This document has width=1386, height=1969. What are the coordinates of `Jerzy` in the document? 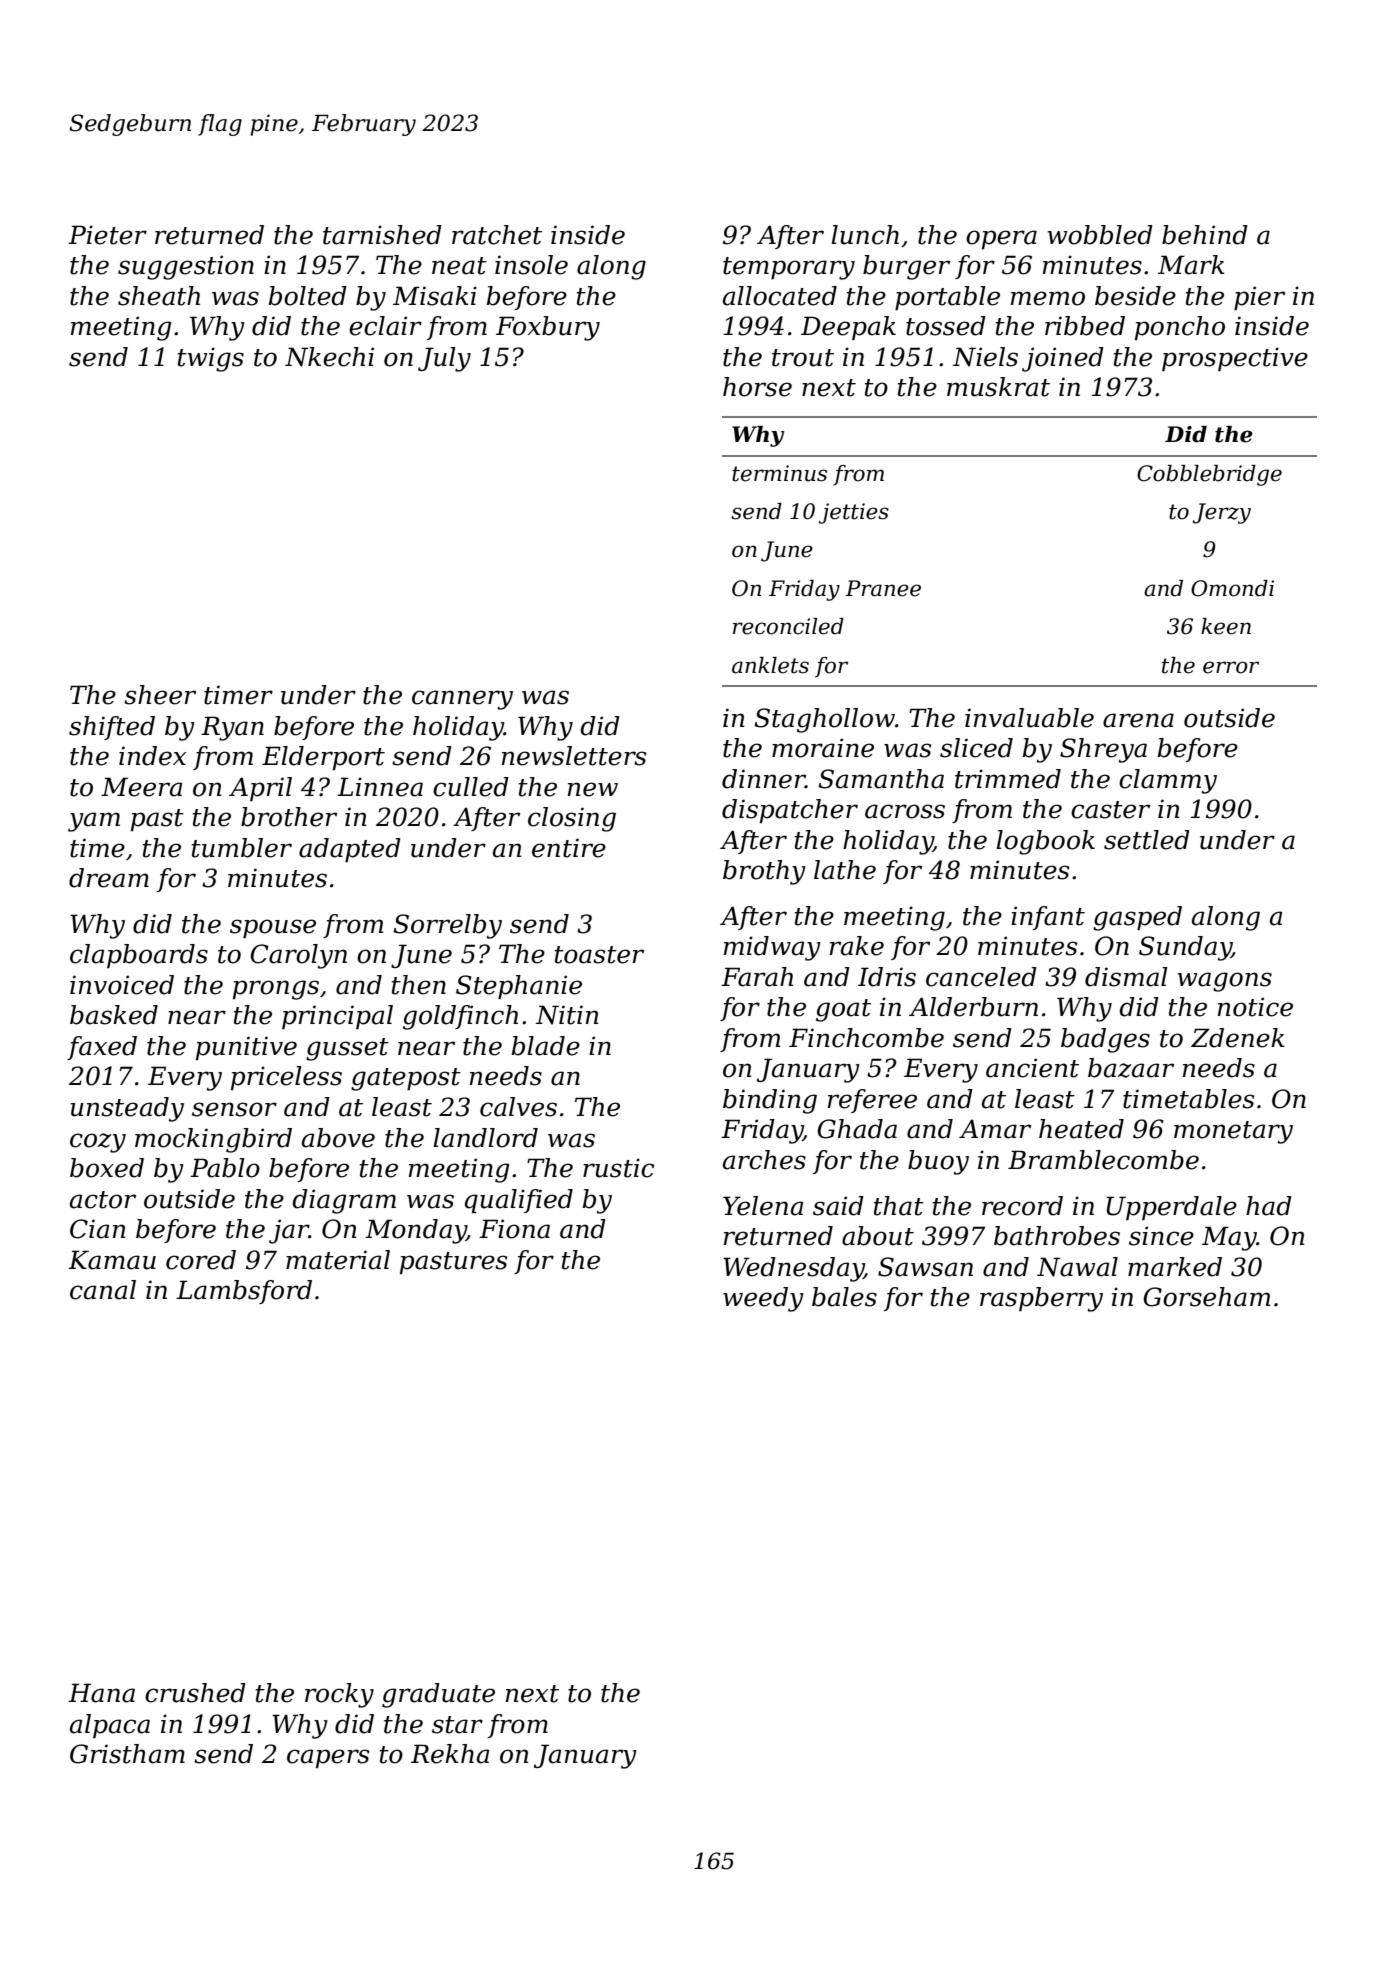 It's located at (1222, 513).
